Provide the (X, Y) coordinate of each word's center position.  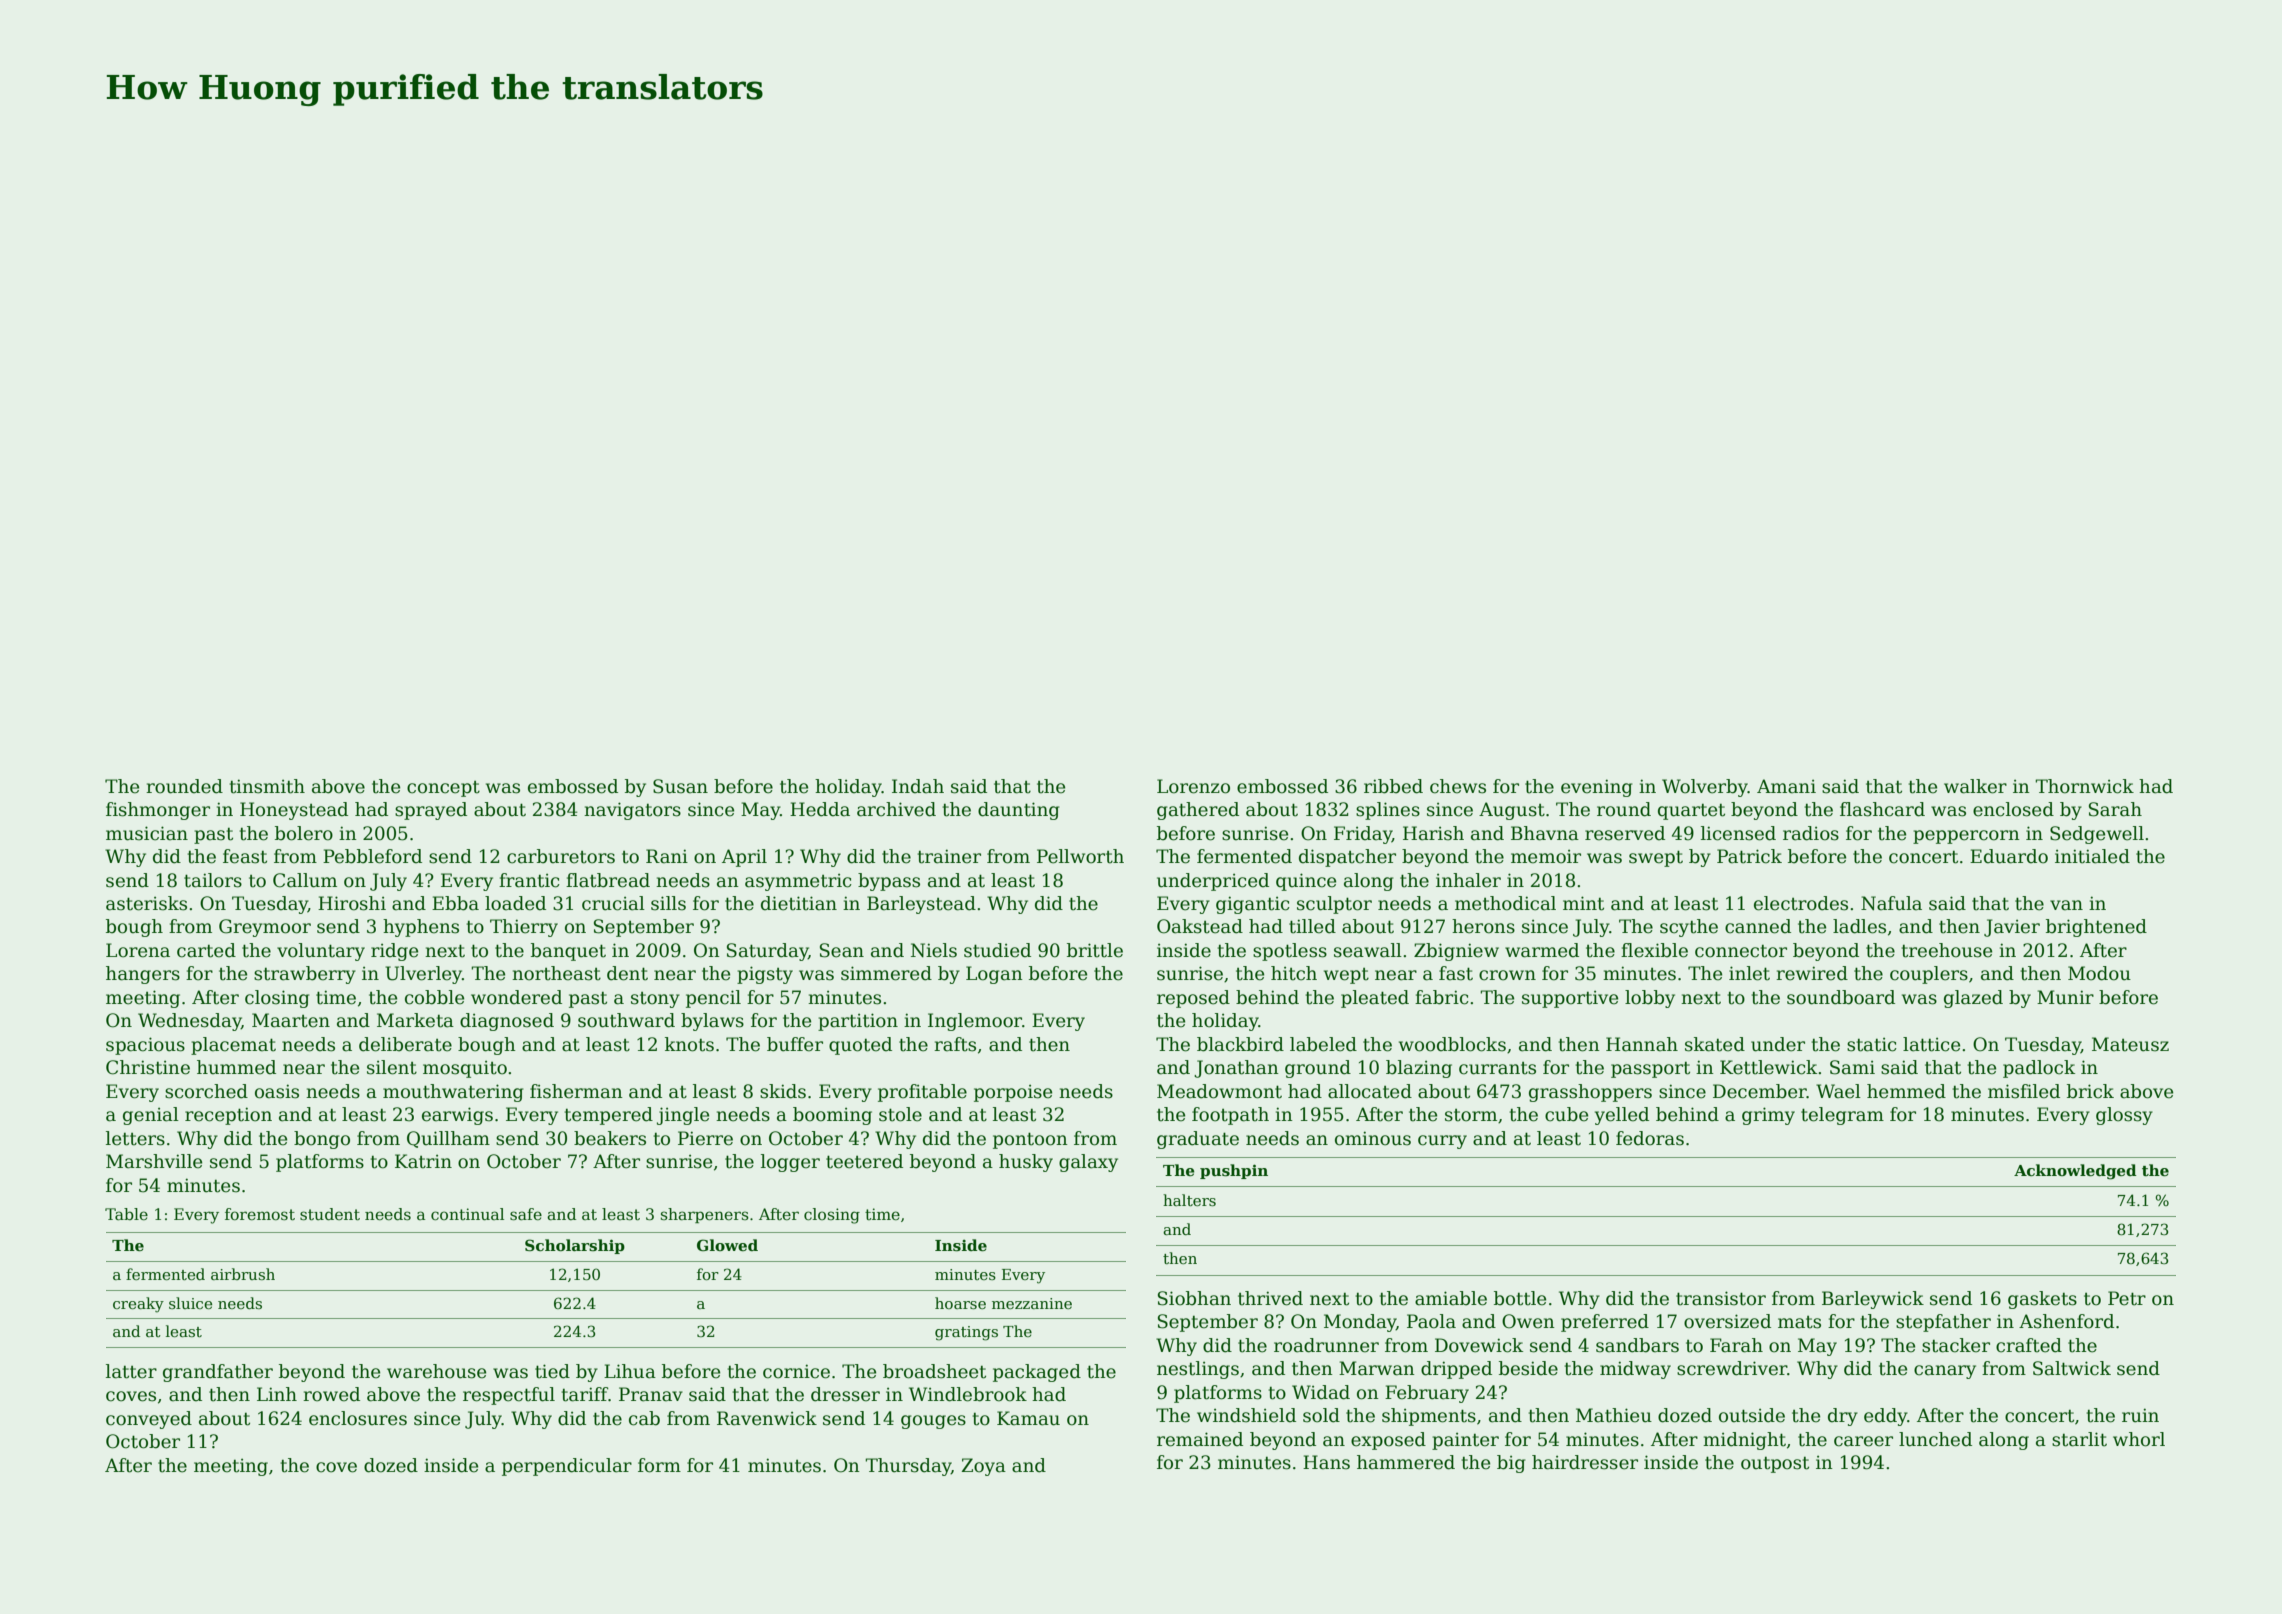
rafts (955, 1044)
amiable (1451, 1298)
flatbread (608, 880)
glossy (2124, 1116)
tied (552, 1371)
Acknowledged (2075, 1172)
